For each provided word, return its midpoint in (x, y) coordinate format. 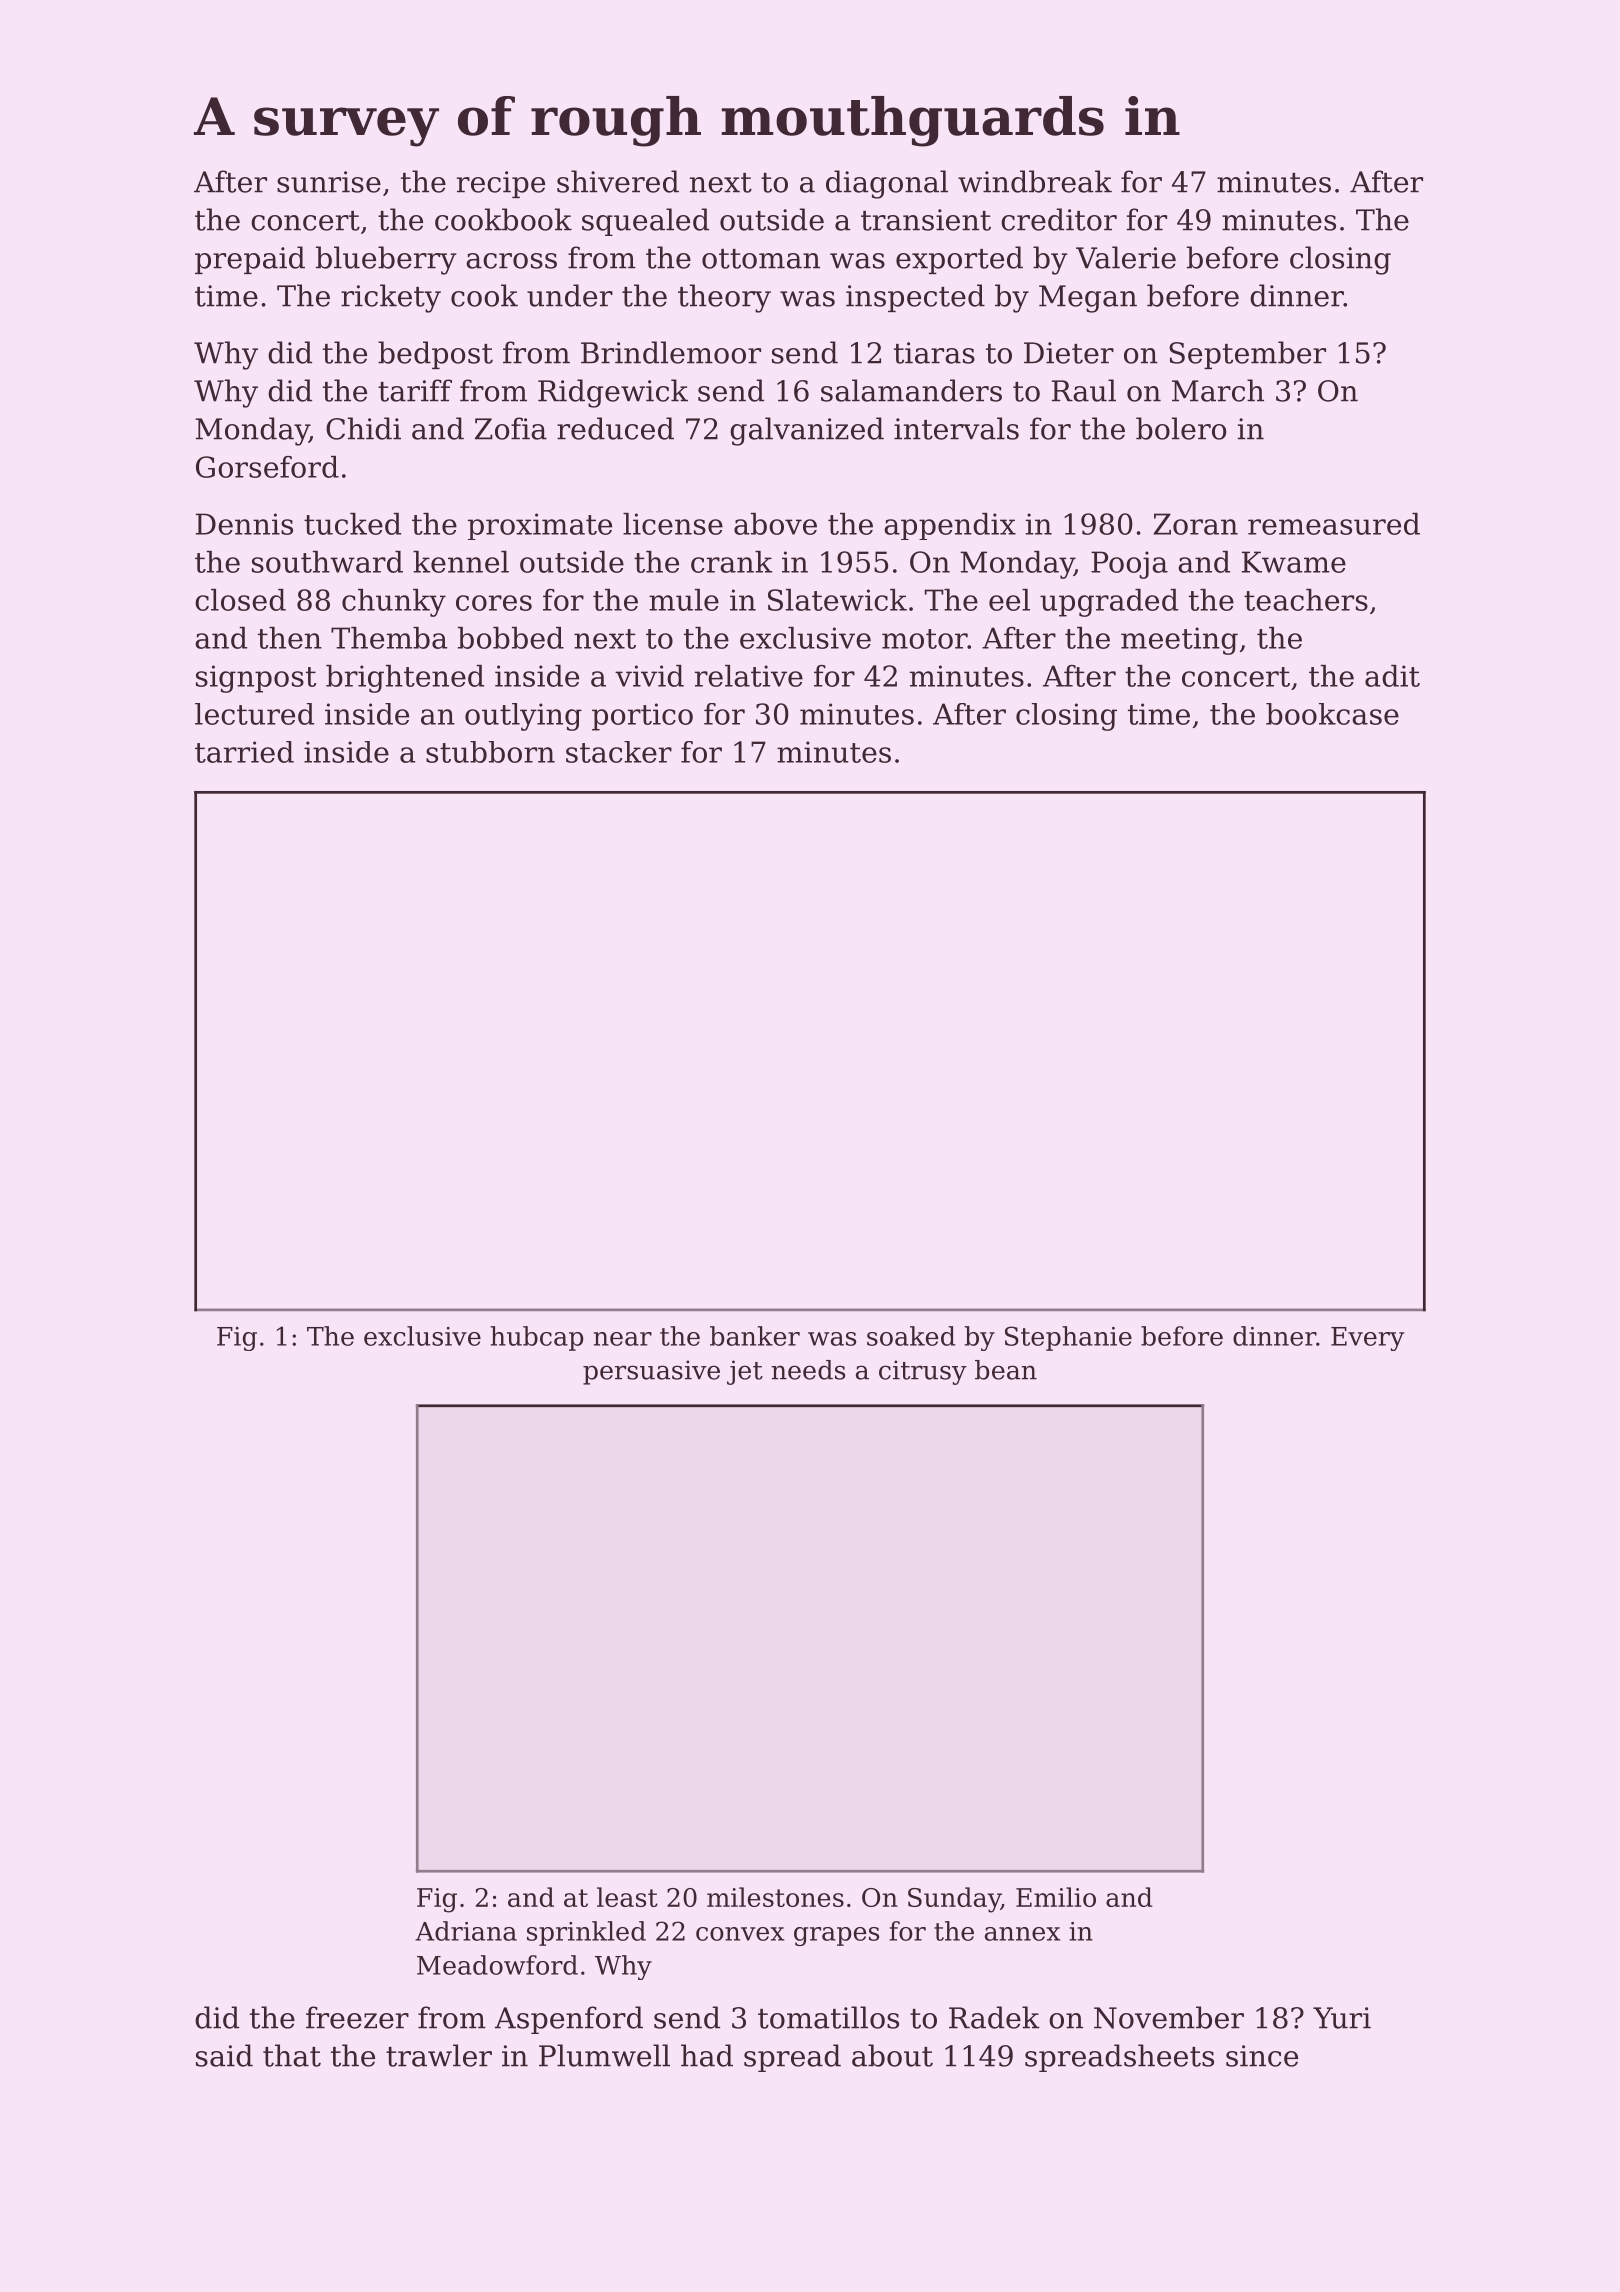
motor (925, 639)
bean (1006, 1370)
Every (1367, 1339)
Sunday (954, 1900)
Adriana (466, 1931)
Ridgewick (613, 393)
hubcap (536, 1338)
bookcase (1332, 714)
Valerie (1126, 257)
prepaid (250, 260)
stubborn (490, 752)
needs (808, 1370)
